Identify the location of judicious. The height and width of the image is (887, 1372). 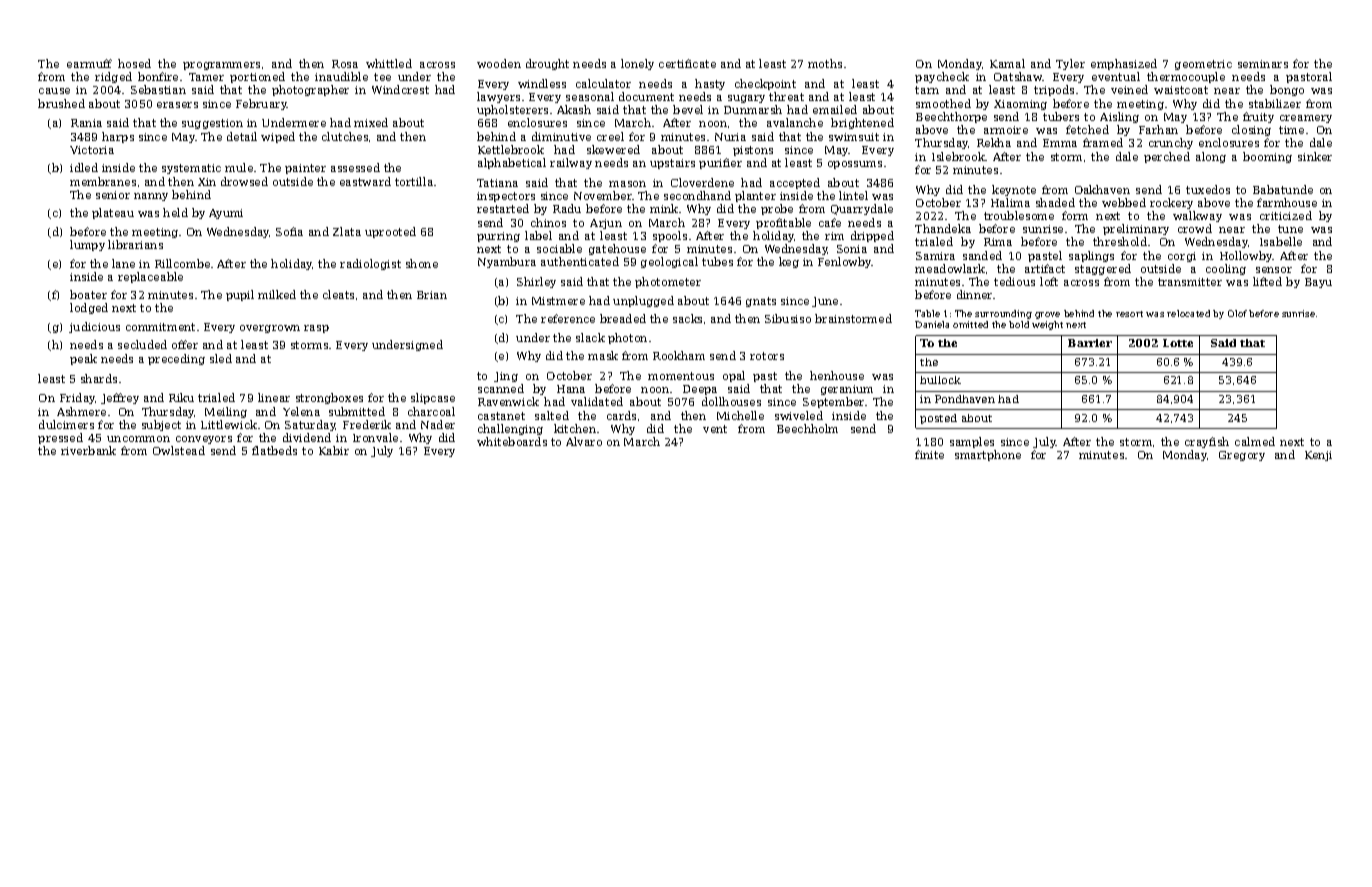
(94, 327).
